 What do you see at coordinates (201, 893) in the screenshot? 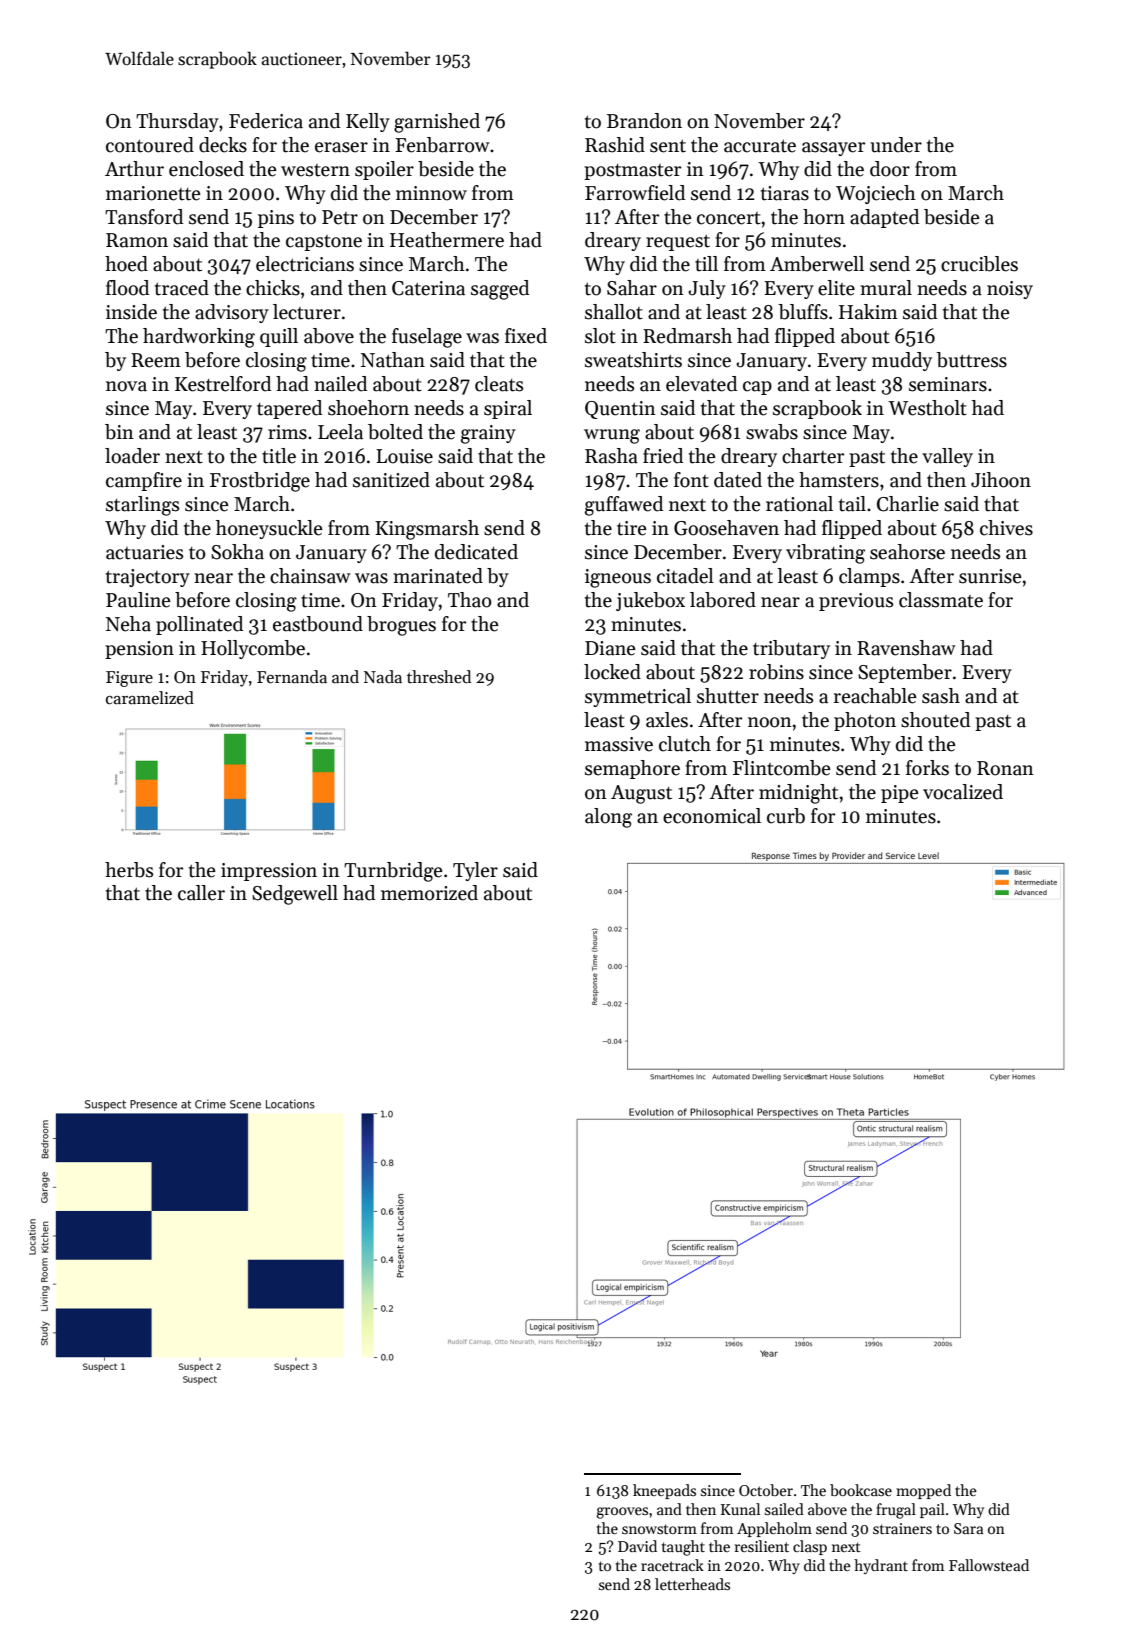
I see `caller` at bounding box center [201, 893].
